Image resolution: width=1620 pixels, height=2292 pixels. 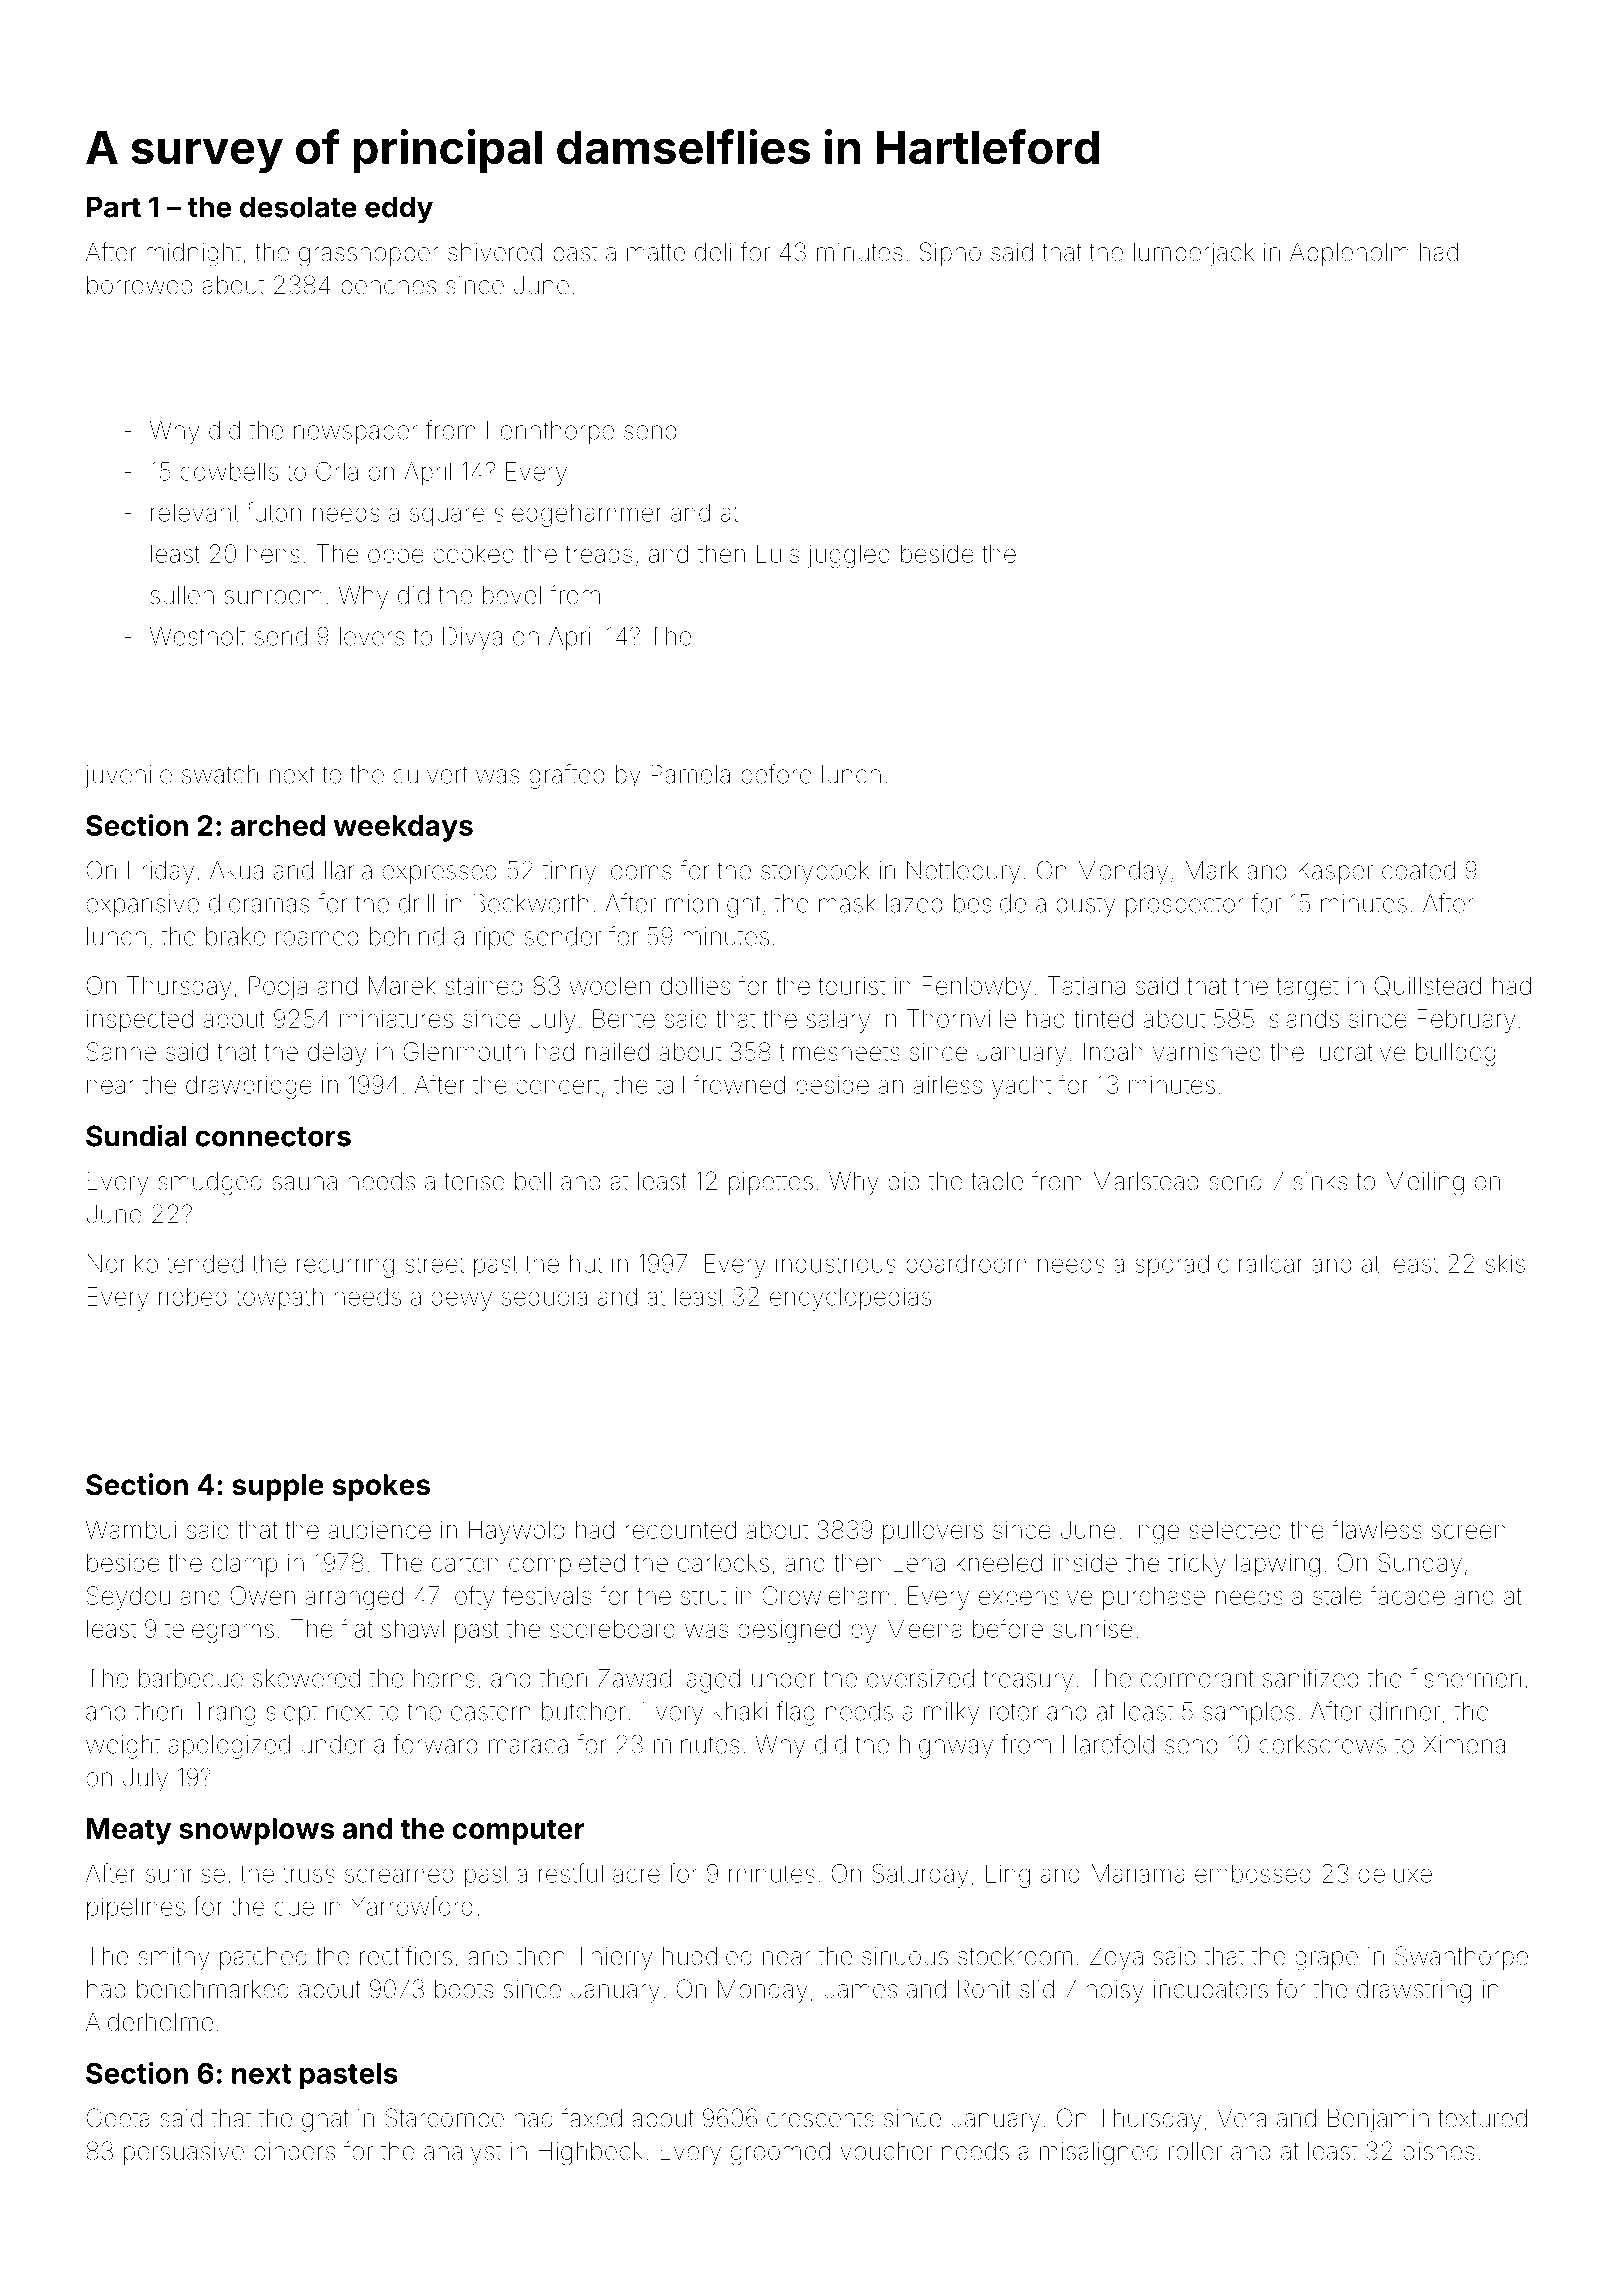 What do you see at coordinates (1349, 254) in the page?
I see `Appleholm` at bounding box center [1349, 254].
